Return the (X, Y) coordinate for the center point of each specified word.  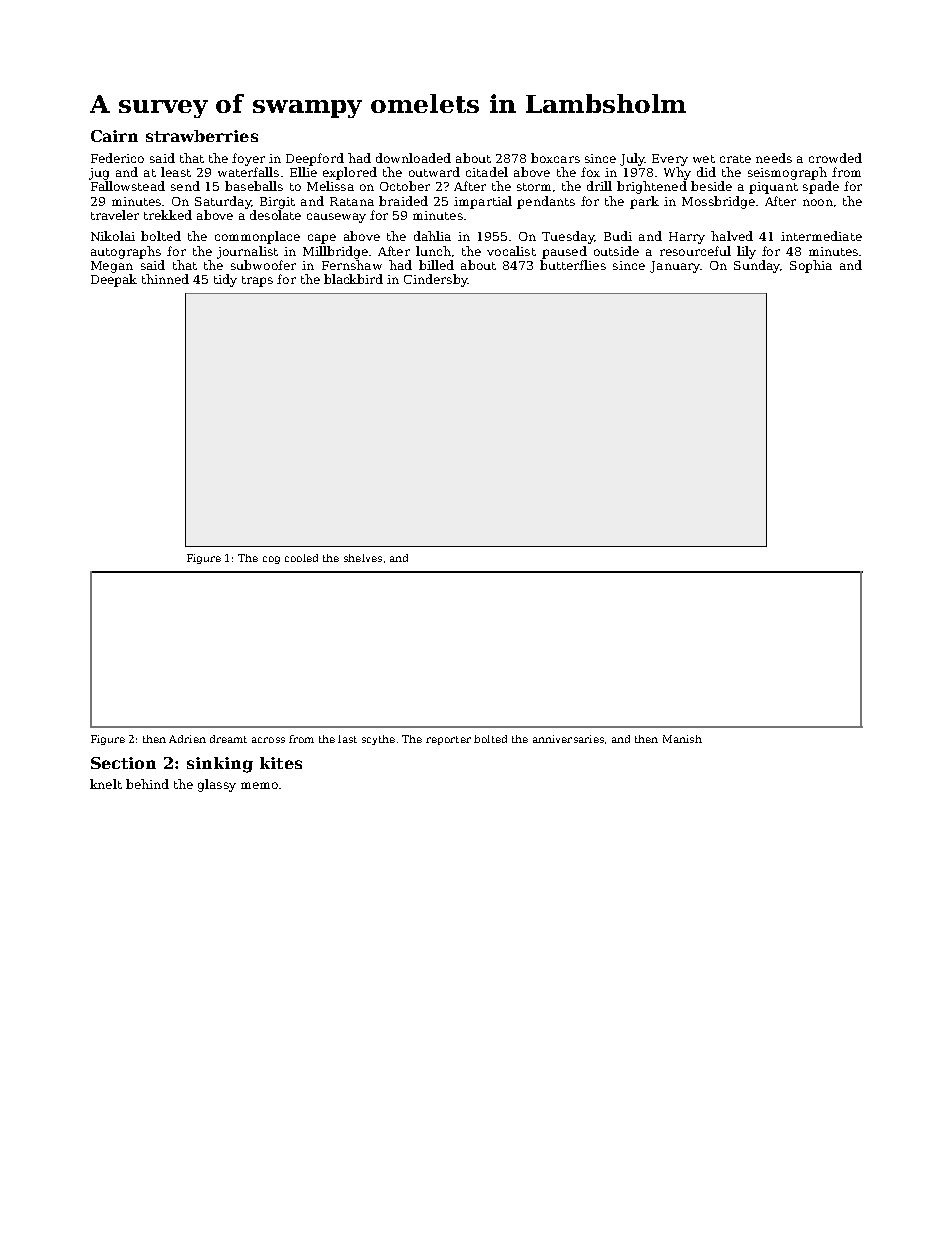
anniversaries (568, 739)
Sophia (811, 266)
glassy (217, 785)
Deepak (114, 280)
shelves (363, 558)
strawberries (202, 136)
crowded (835, 158)
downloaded (413, 158)
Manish (682, 739)
